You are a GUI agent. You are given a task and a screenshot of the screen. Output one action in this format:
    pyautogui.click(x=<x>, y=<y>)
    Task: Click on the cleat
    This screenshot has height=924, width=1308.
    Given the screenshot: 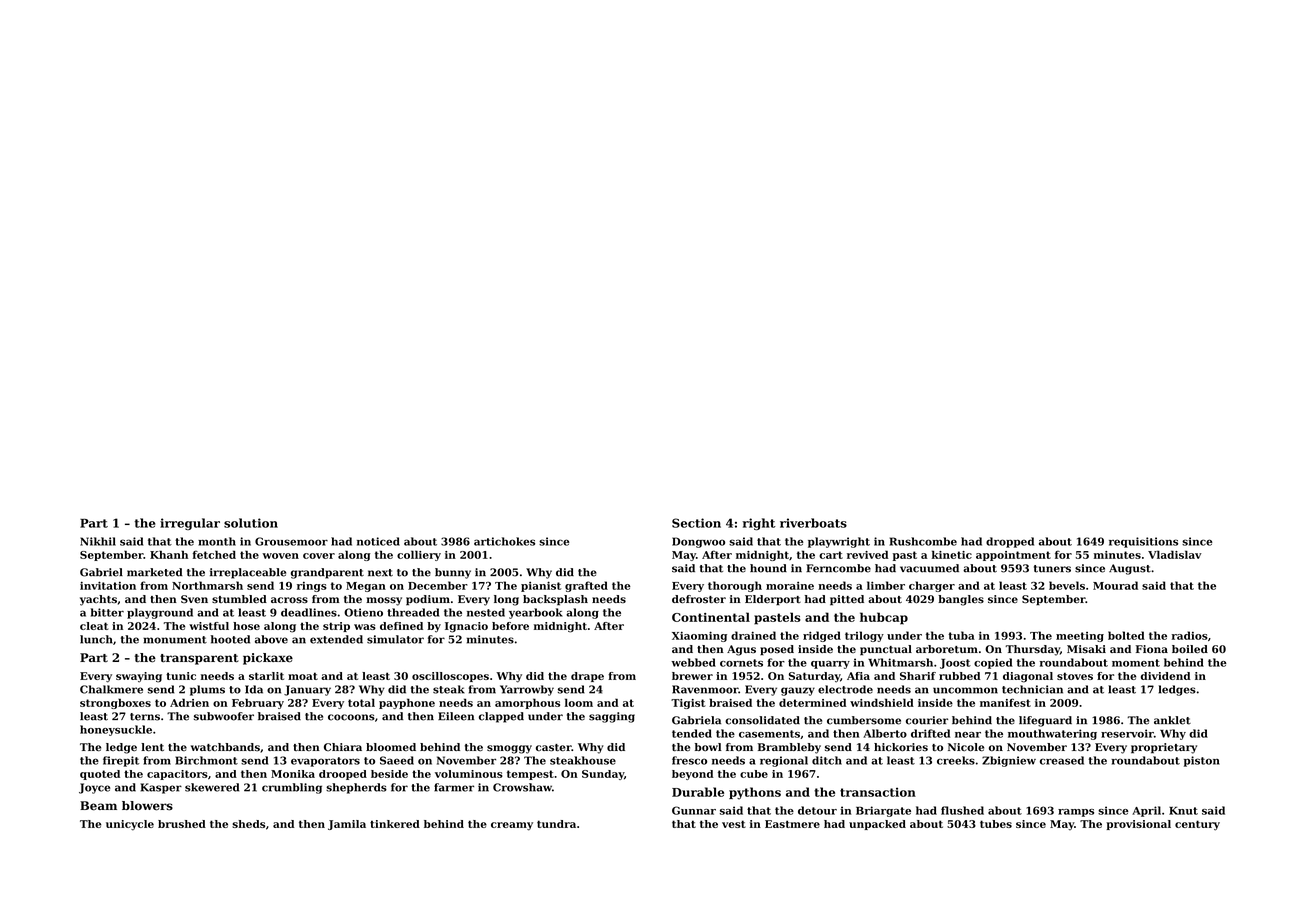 What is the action you would take?
    pyautogui.click(x=94, y=626)
